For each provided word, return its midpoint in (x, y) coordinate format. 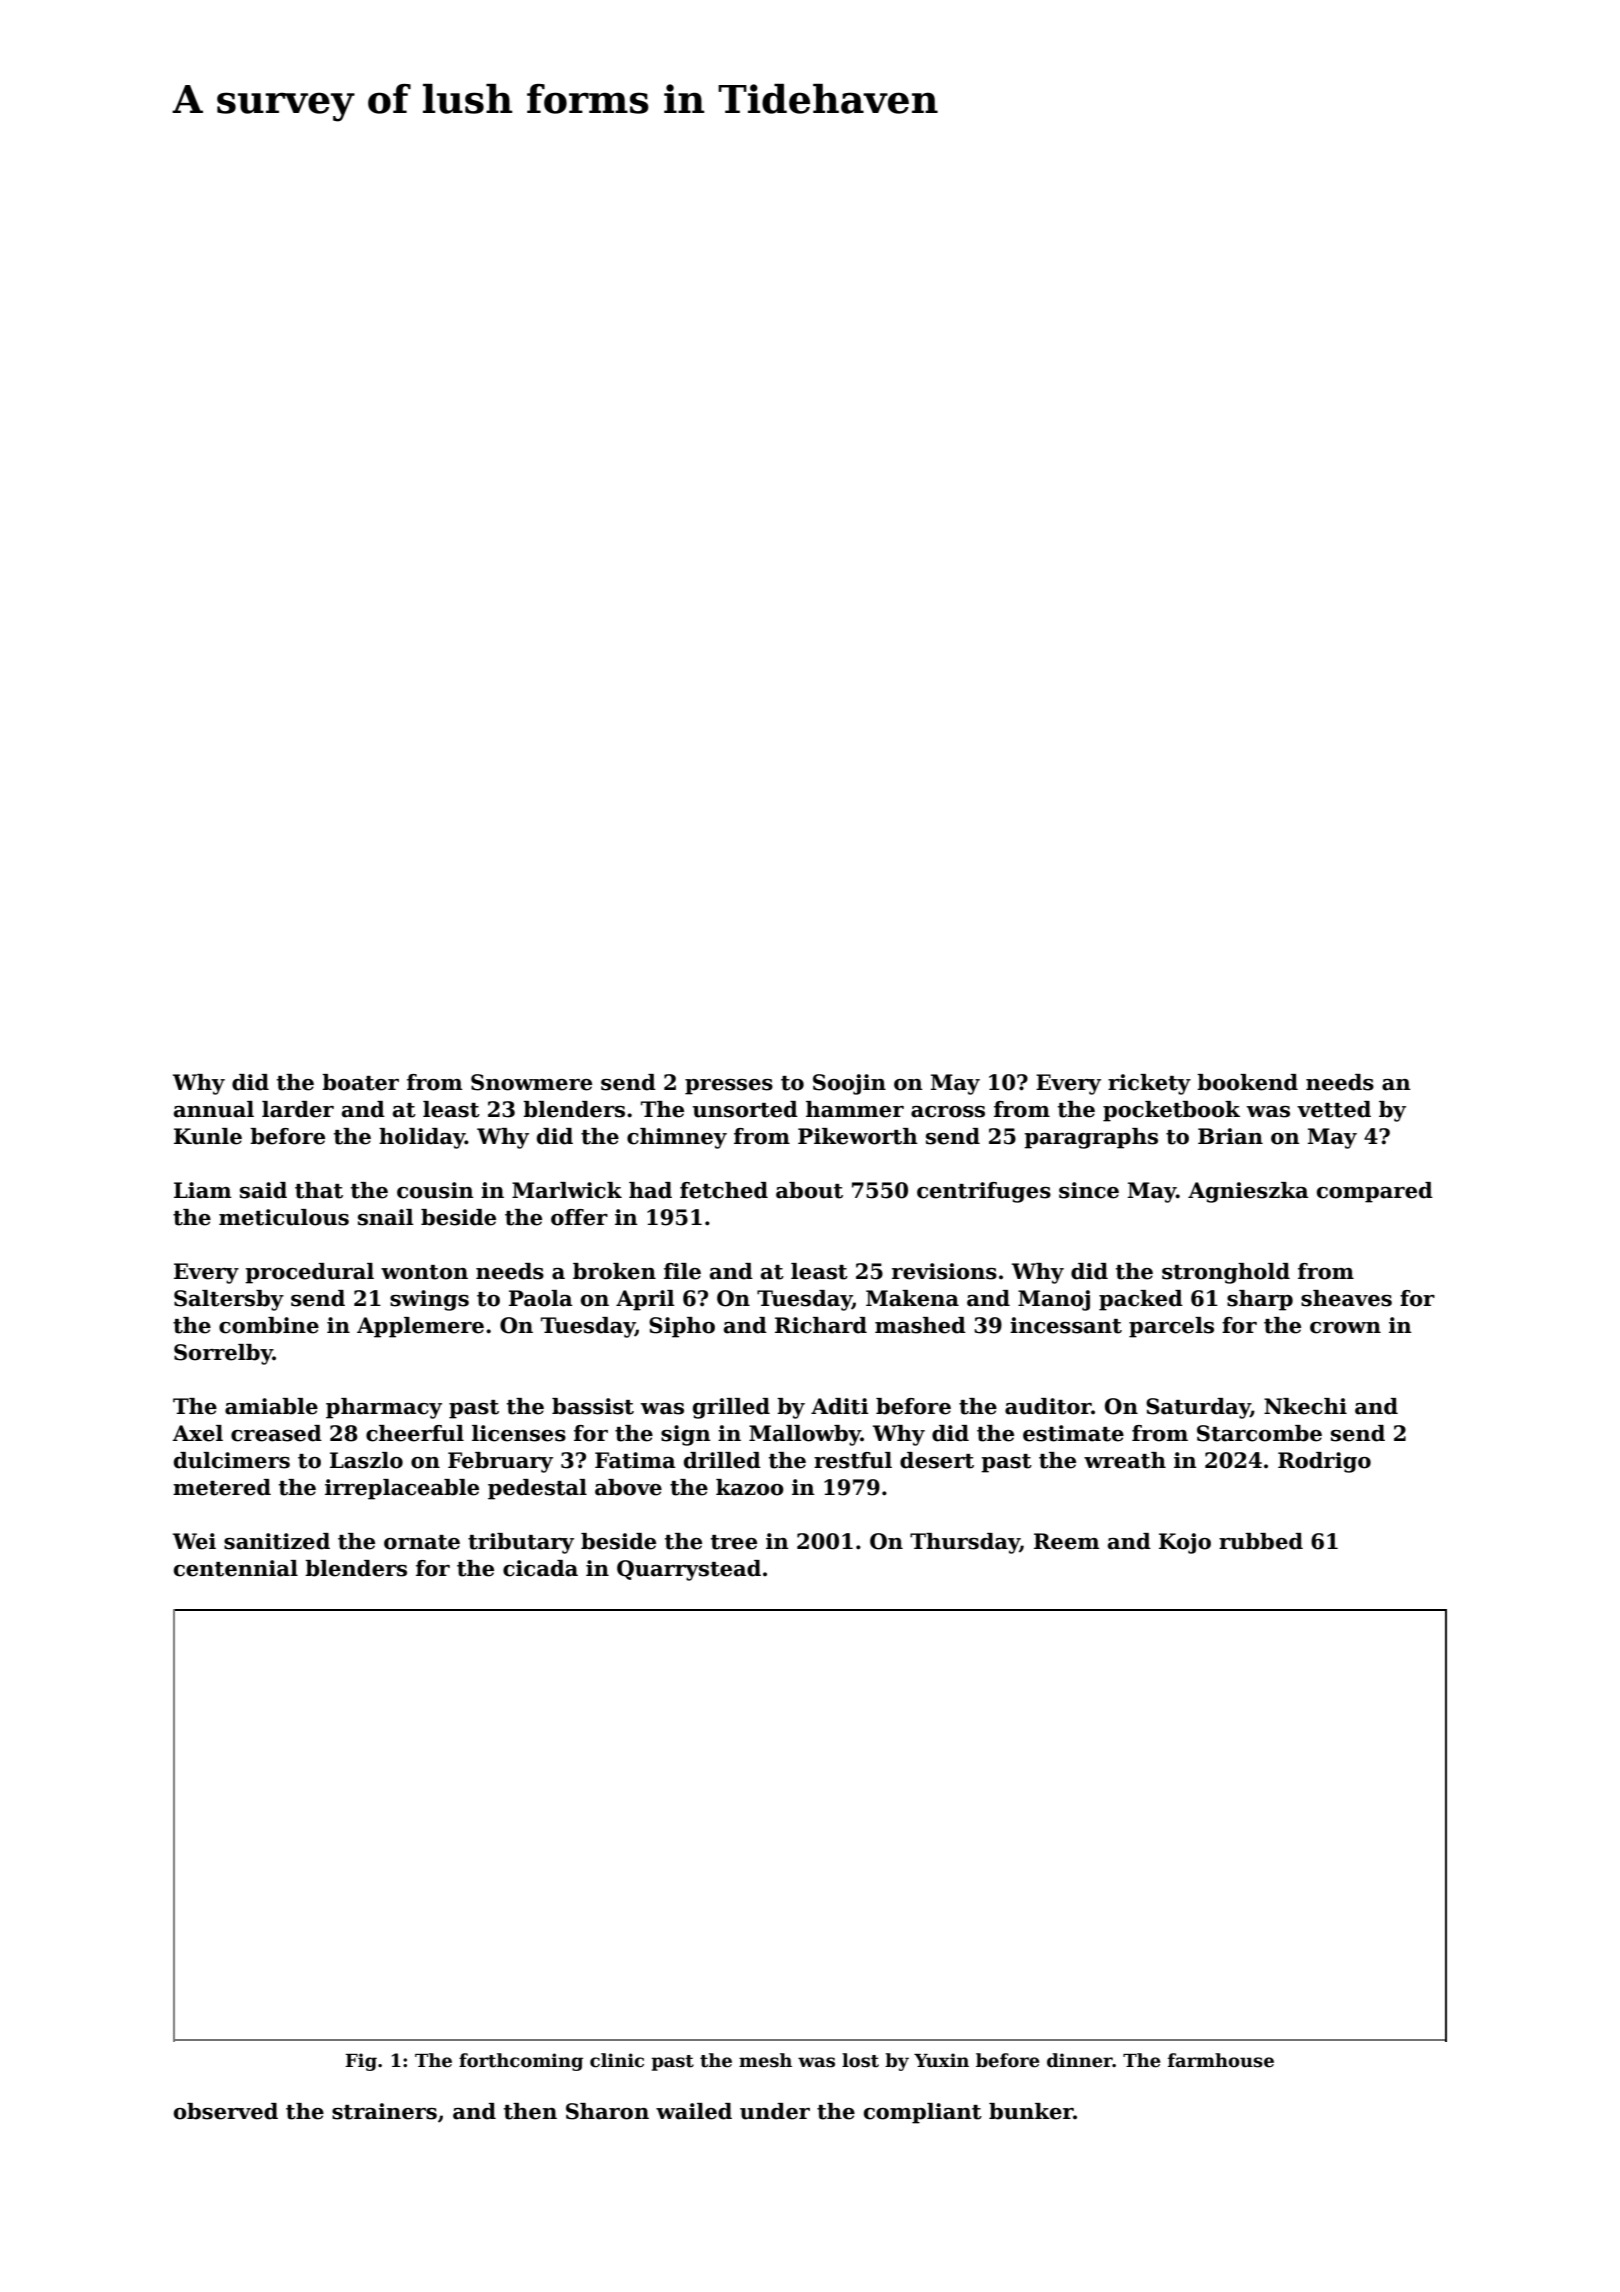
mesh (765, 2060)
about (809, 1190)
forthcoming (521, 2062)
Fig (361, 2062)
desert (937, 1460)
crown (1345, 1328)
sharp (1260, 1300)
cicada (540, 1568)
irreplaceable (402, 1489)
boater (360, 1082)
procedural (309, 1273)
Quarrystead (689, 1570)
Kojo (1185, 1543)
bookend (1247, 1082)
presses (729, 1087)
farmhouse (1221, 2060)
